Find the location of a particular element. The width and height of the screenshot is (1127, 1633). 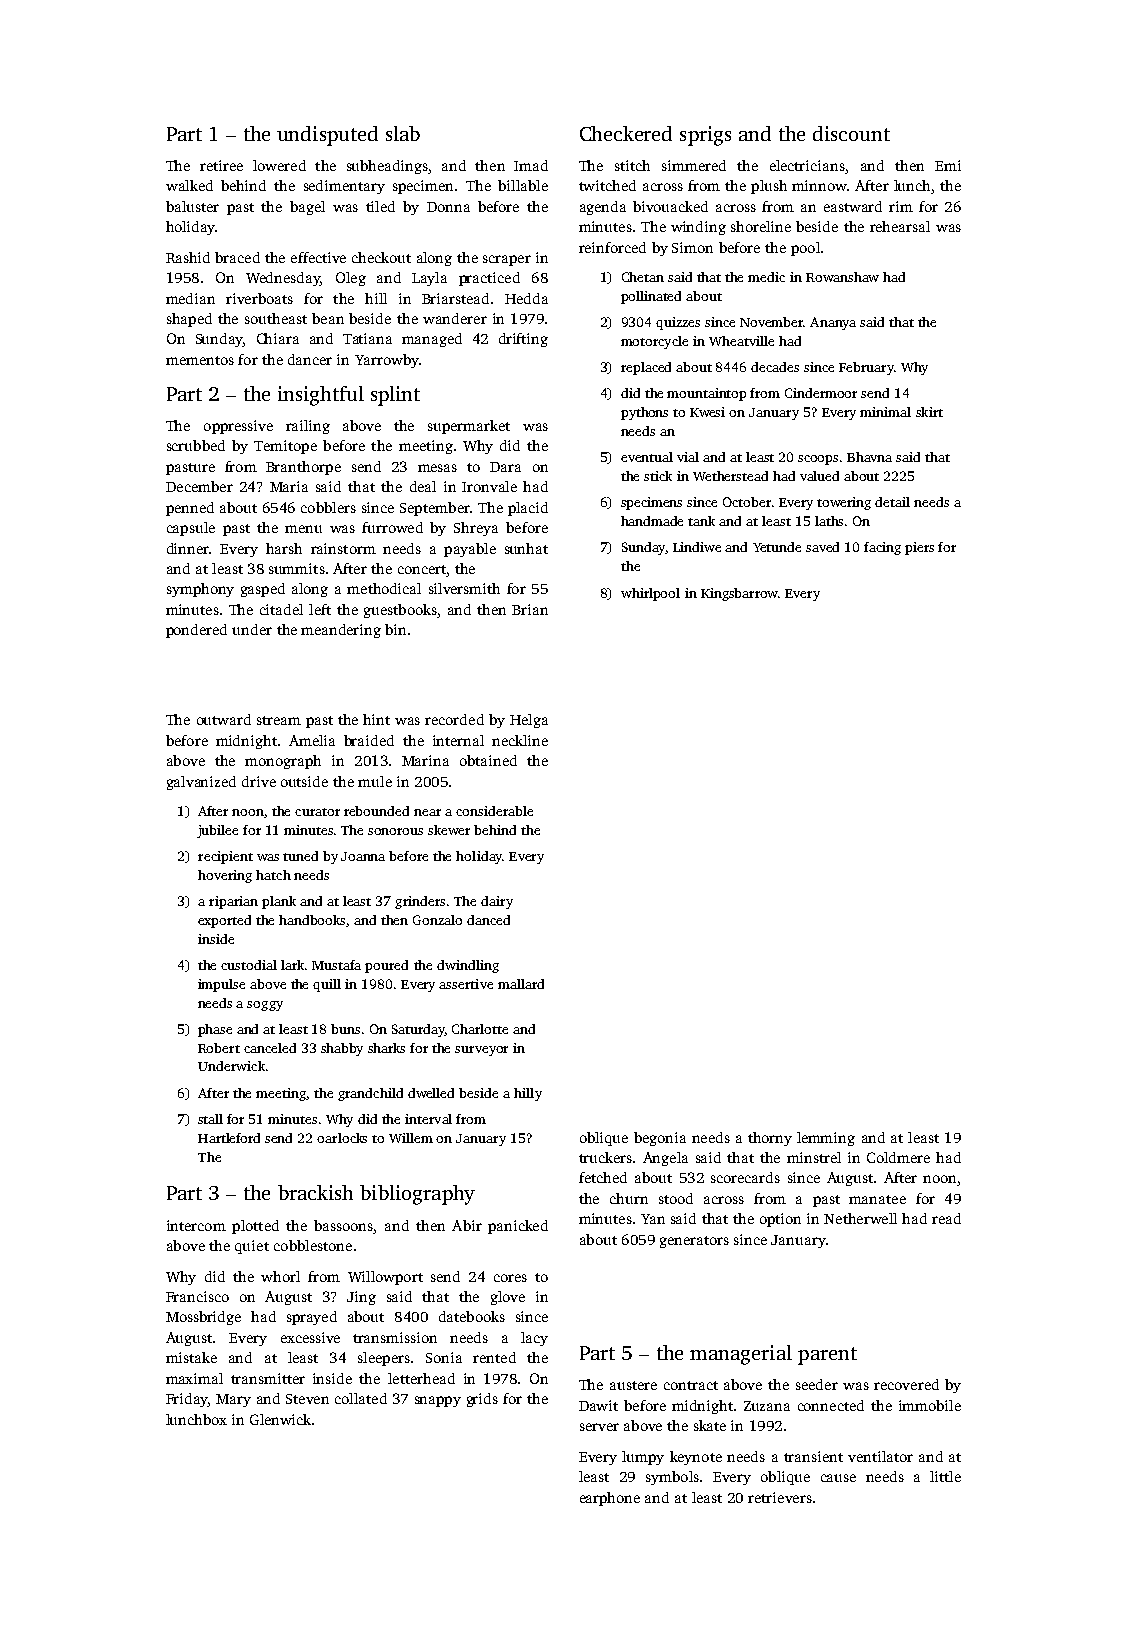

Imad is located at coordinates (531, 165).
